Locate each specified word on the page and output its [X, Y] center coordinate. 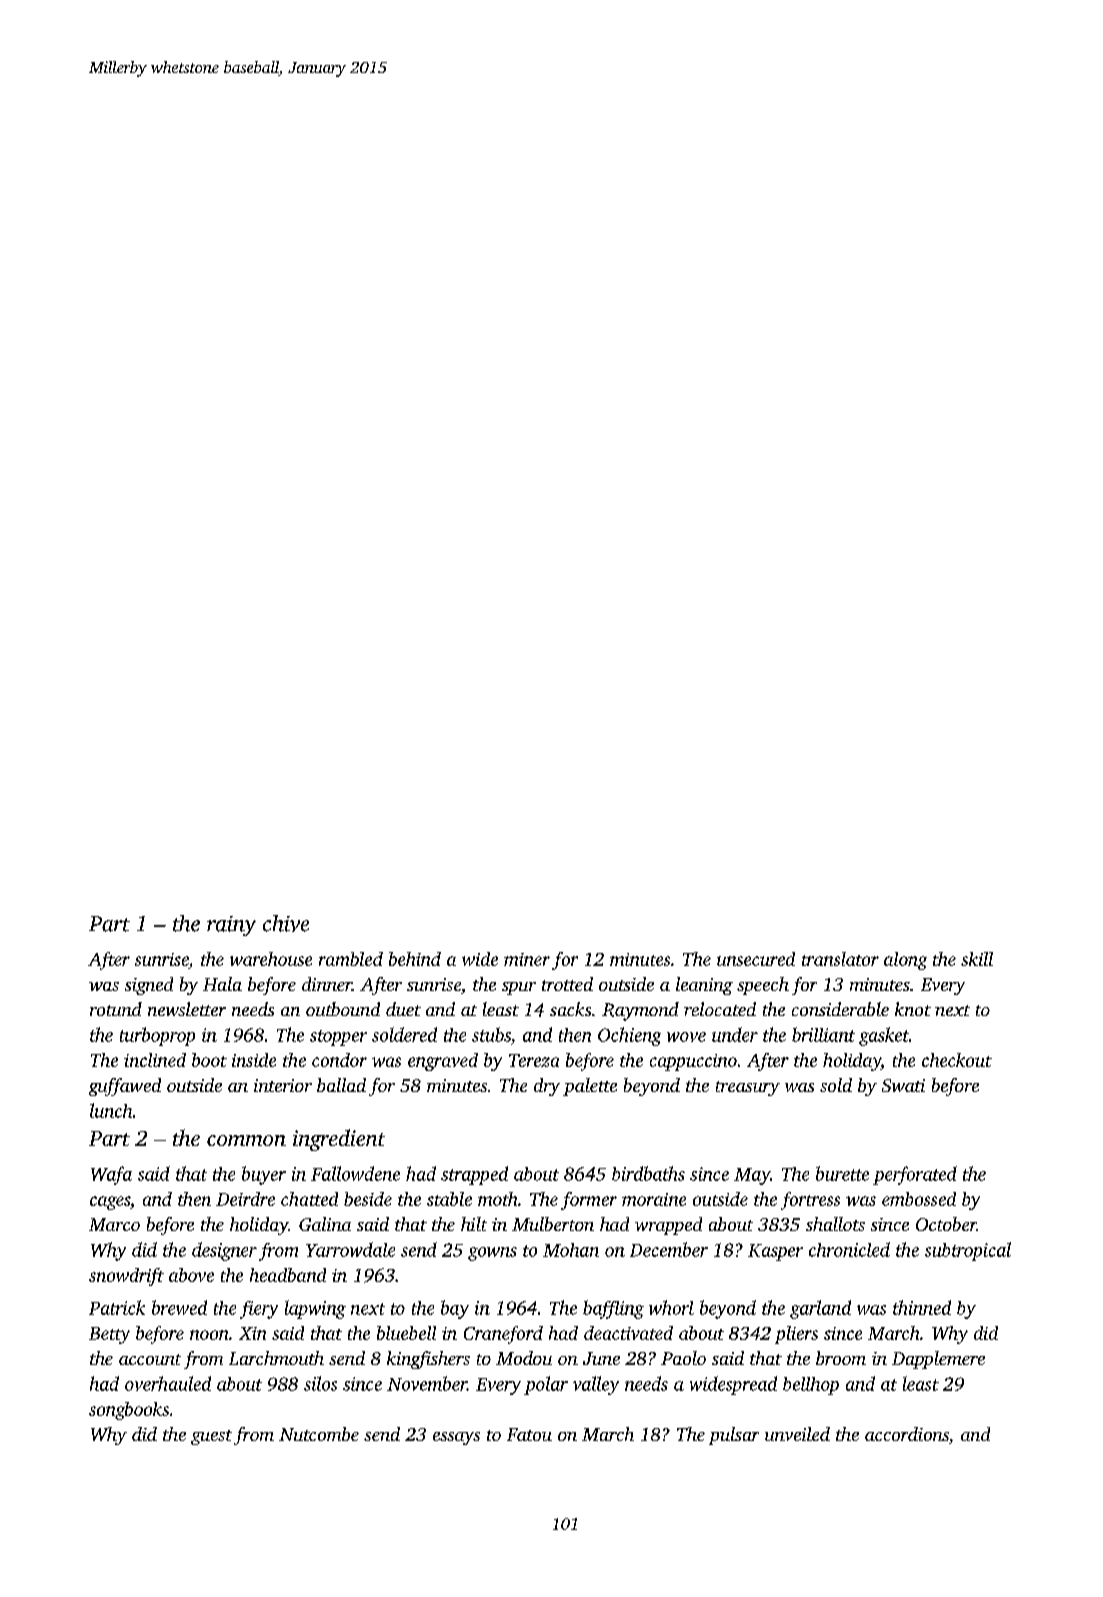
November [427, 1383]
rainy [231, 926]
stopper [338, 1038]
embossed [919, 1199]
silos [320, 1383]
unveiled [797, 1434]
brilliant [823, 1034]
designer [224, 1251]
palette [590, 1087]
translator [840, 959]
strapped [474, 1175]
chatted [309, 1199]
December [669, 1249]
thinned [922, 1307]
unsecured [756, 959]
